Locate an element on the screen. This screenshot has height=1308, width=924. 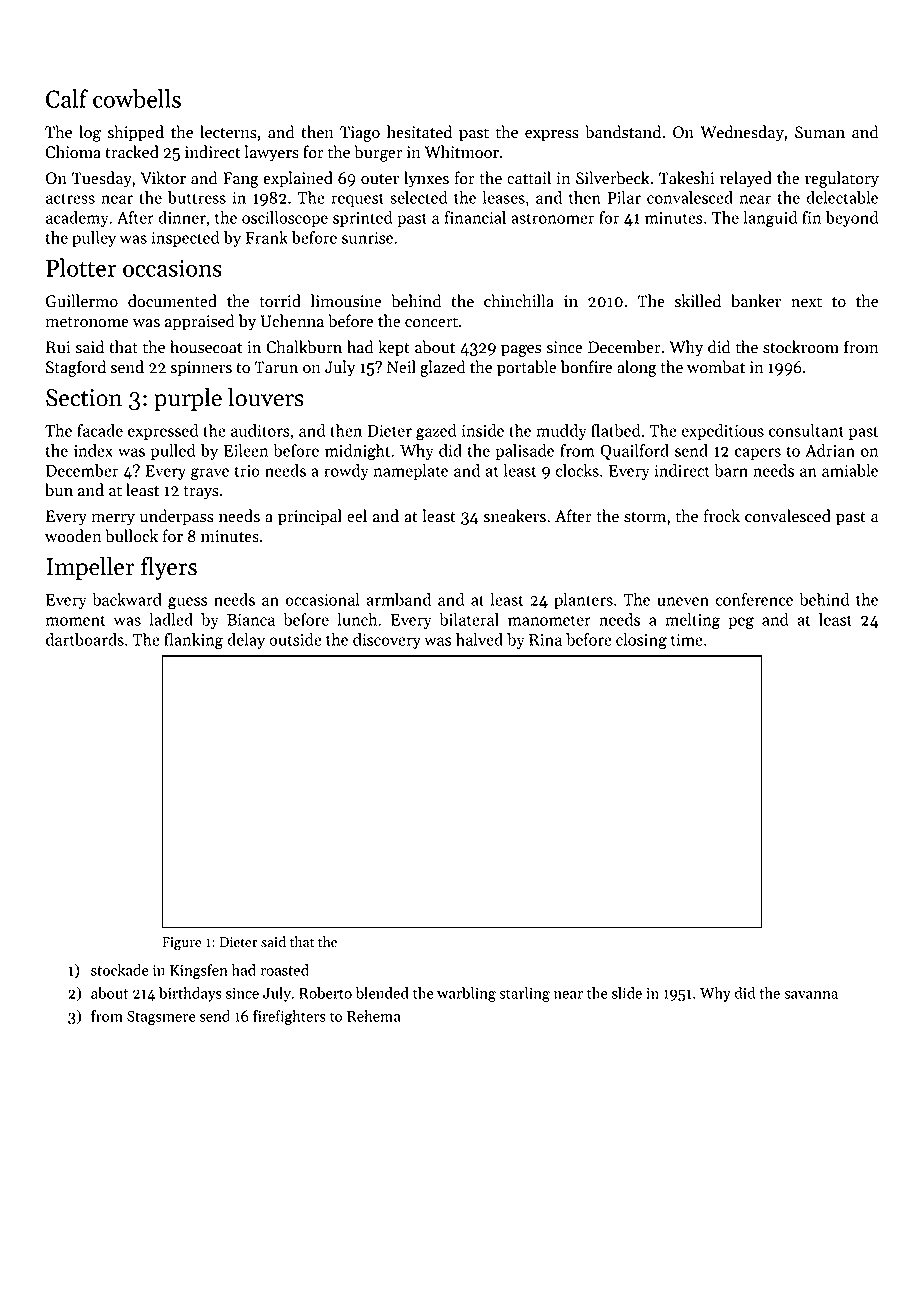
conference is located at coordinates (754, 599).
